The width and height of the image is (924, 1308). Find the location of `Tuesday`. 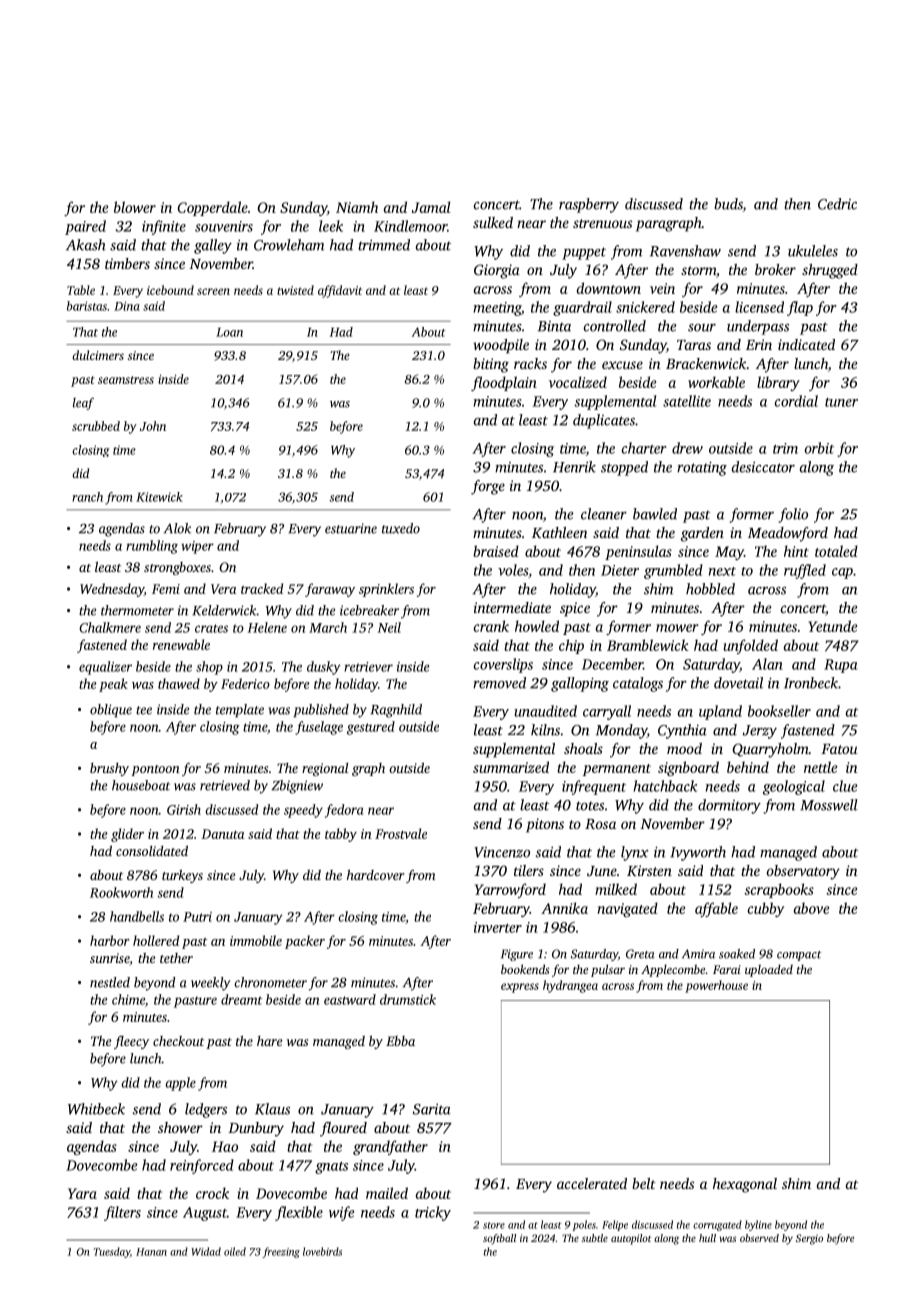

Tuesday is located at coordinates (112, 1252).
